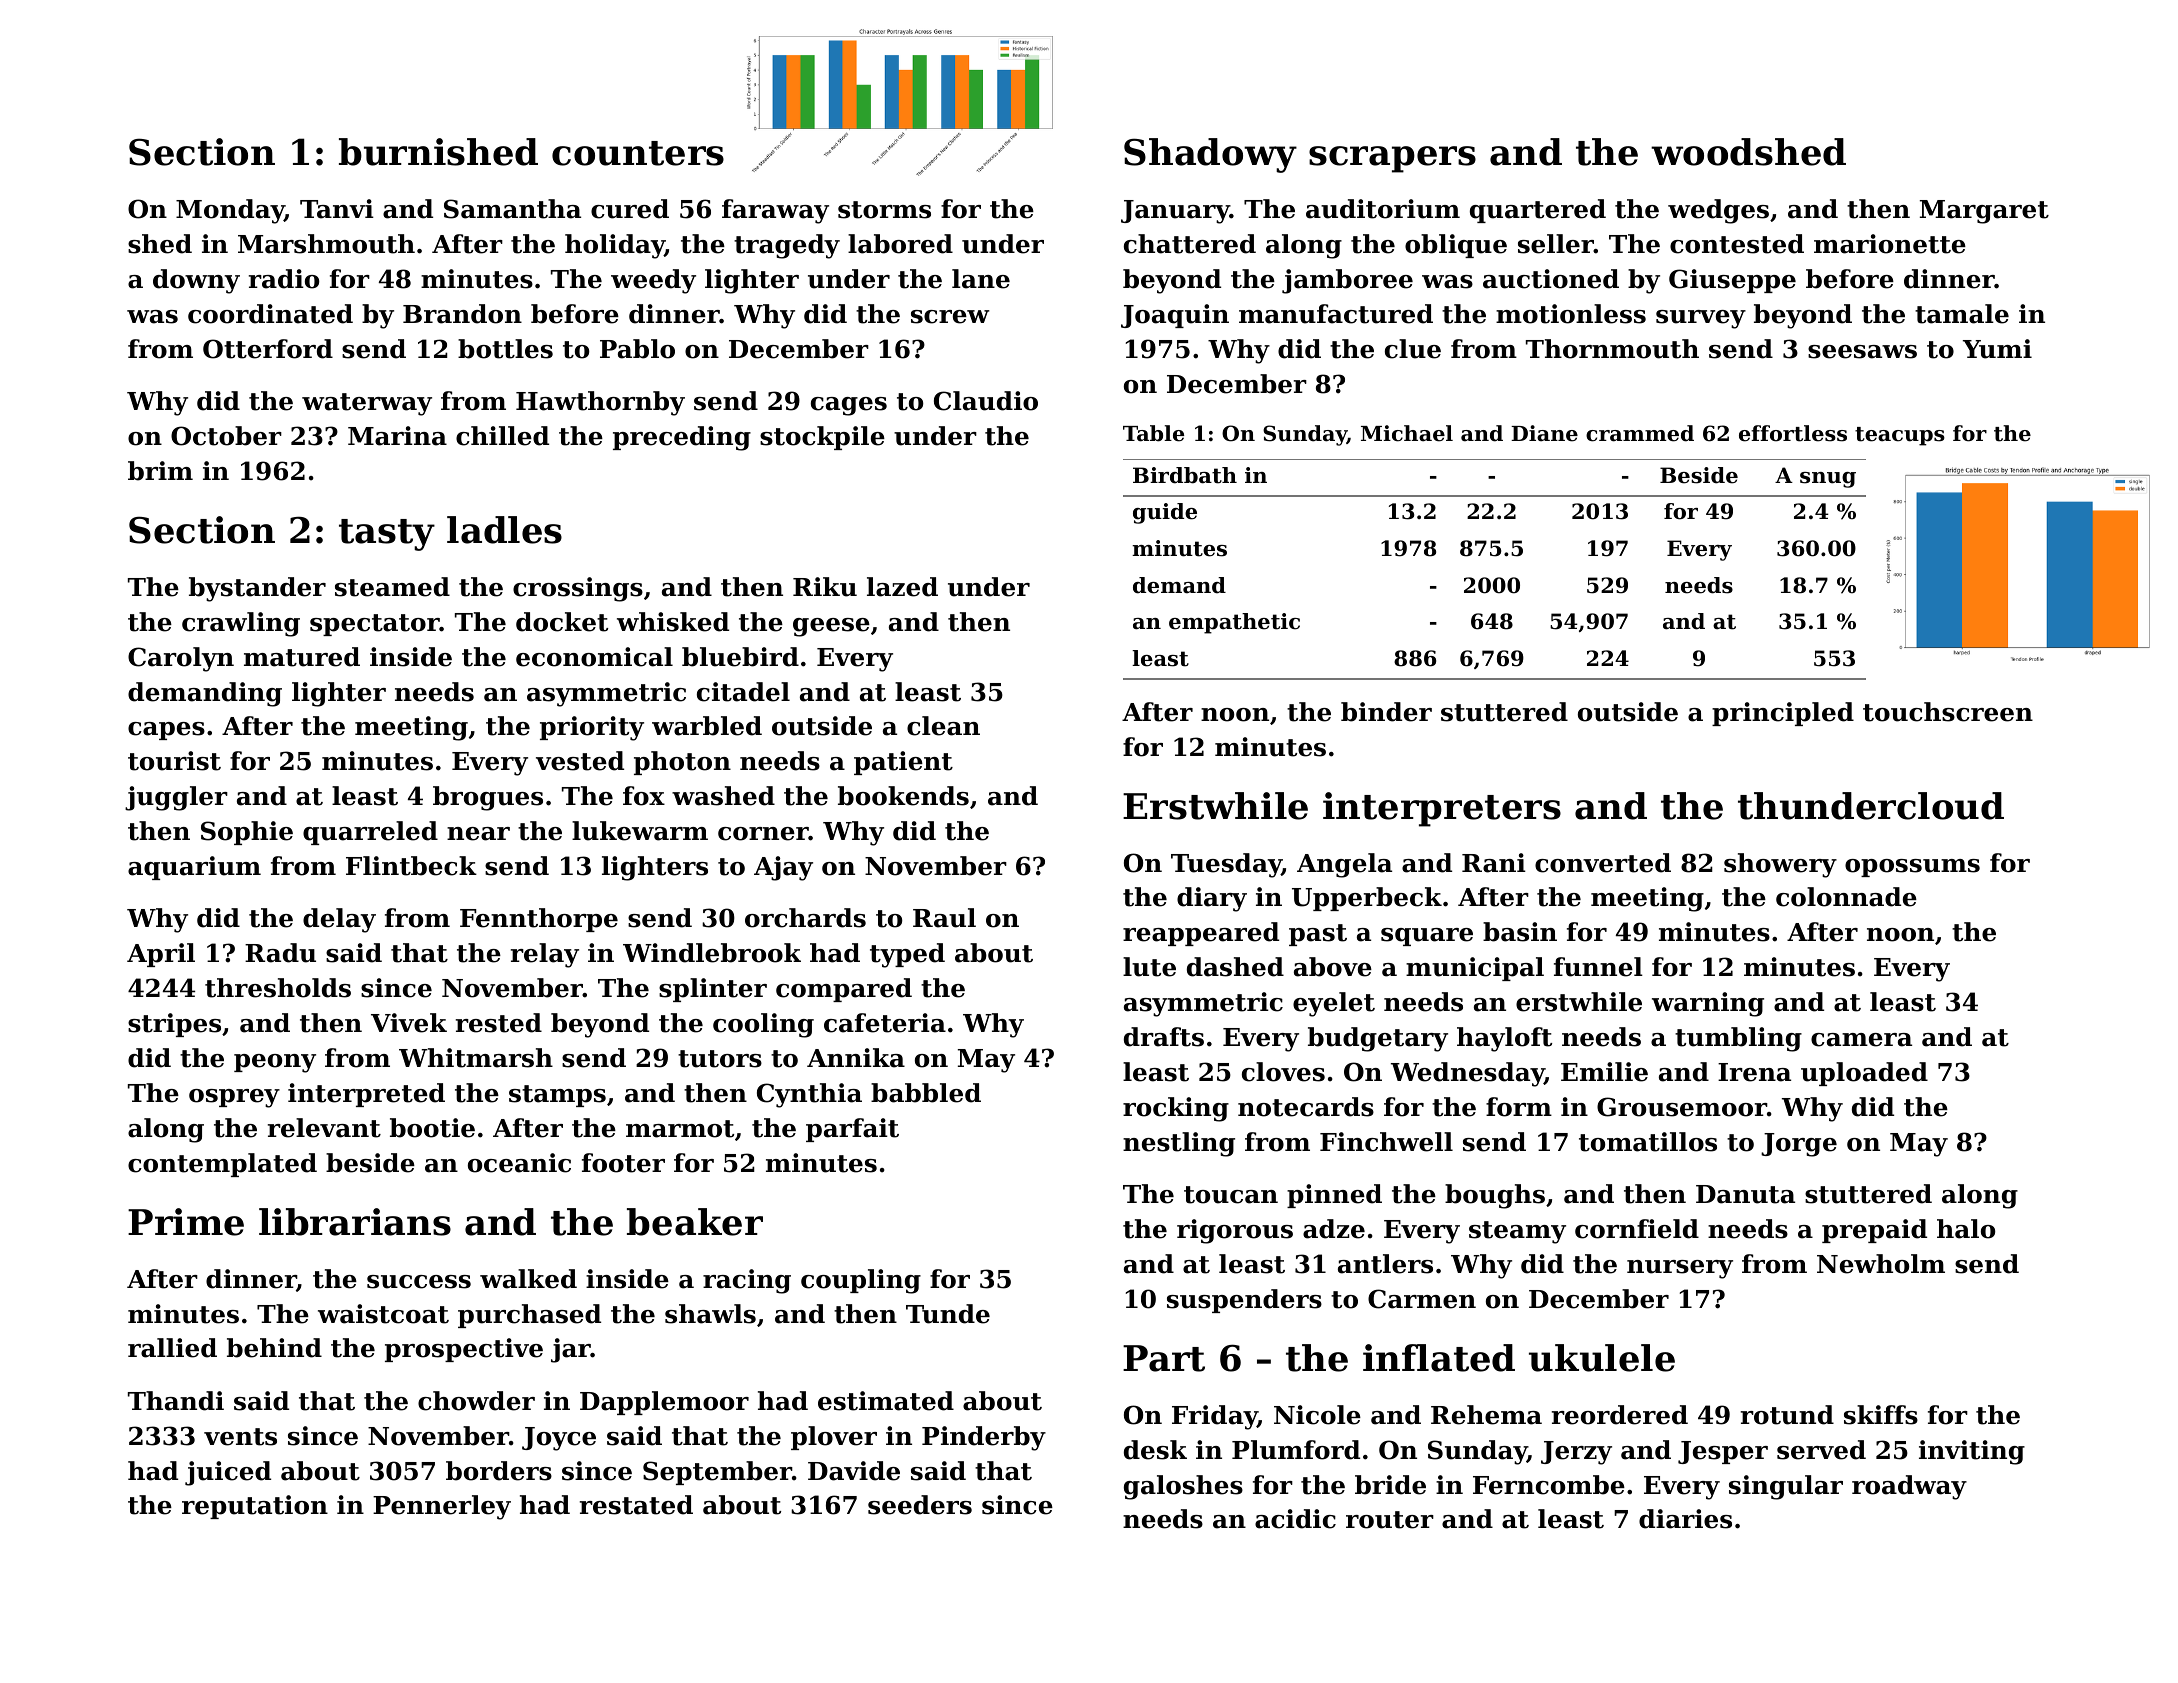  I want to click on adze, so click(1334, 1229).
